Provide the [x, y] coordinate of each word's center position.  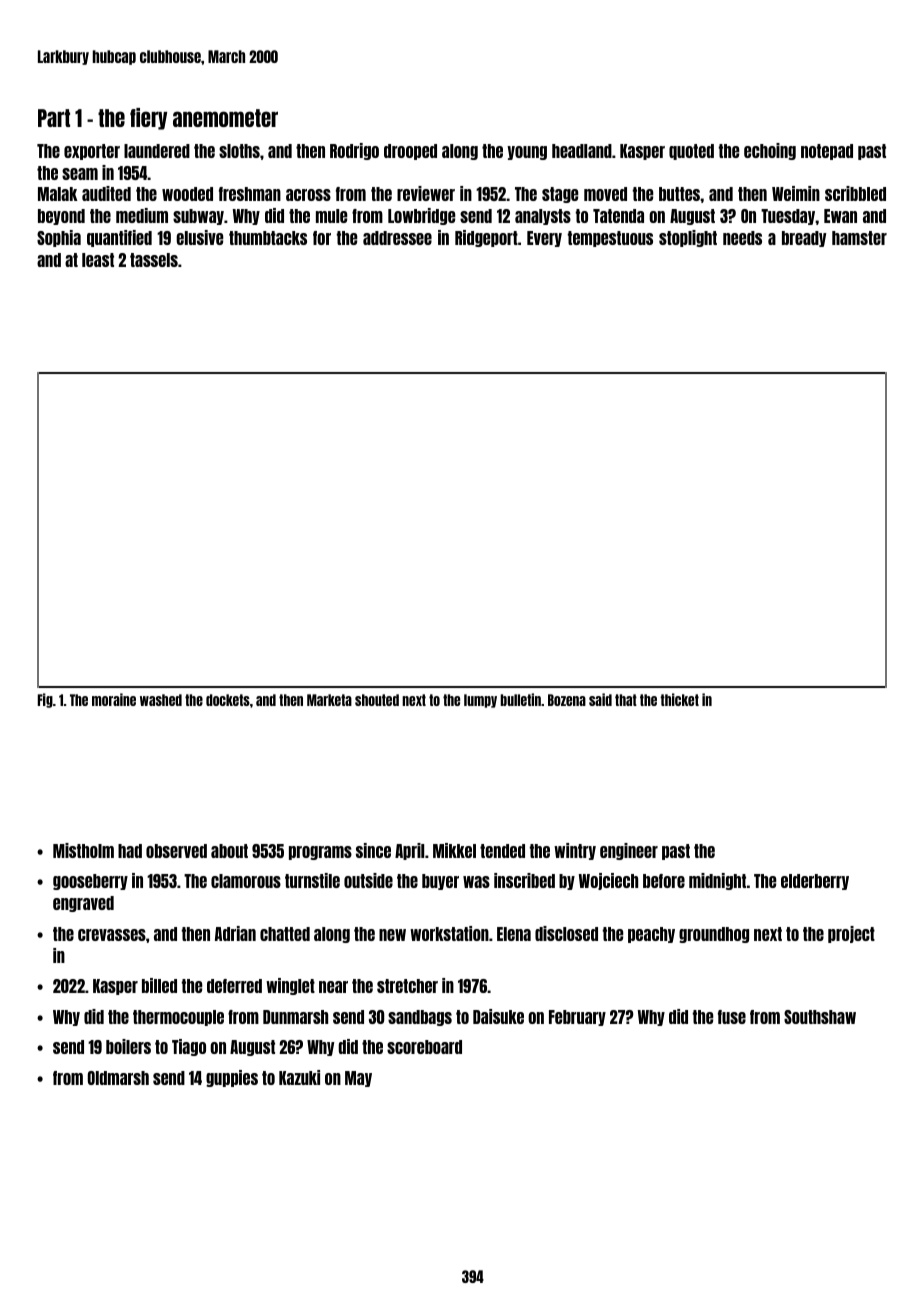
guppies [232, 1078]
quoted [691, 152]
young [527, 153]
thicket [679, 699]
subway [198, 217]
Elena [514, 934]
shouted [377, 700]
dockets [228, 700]
